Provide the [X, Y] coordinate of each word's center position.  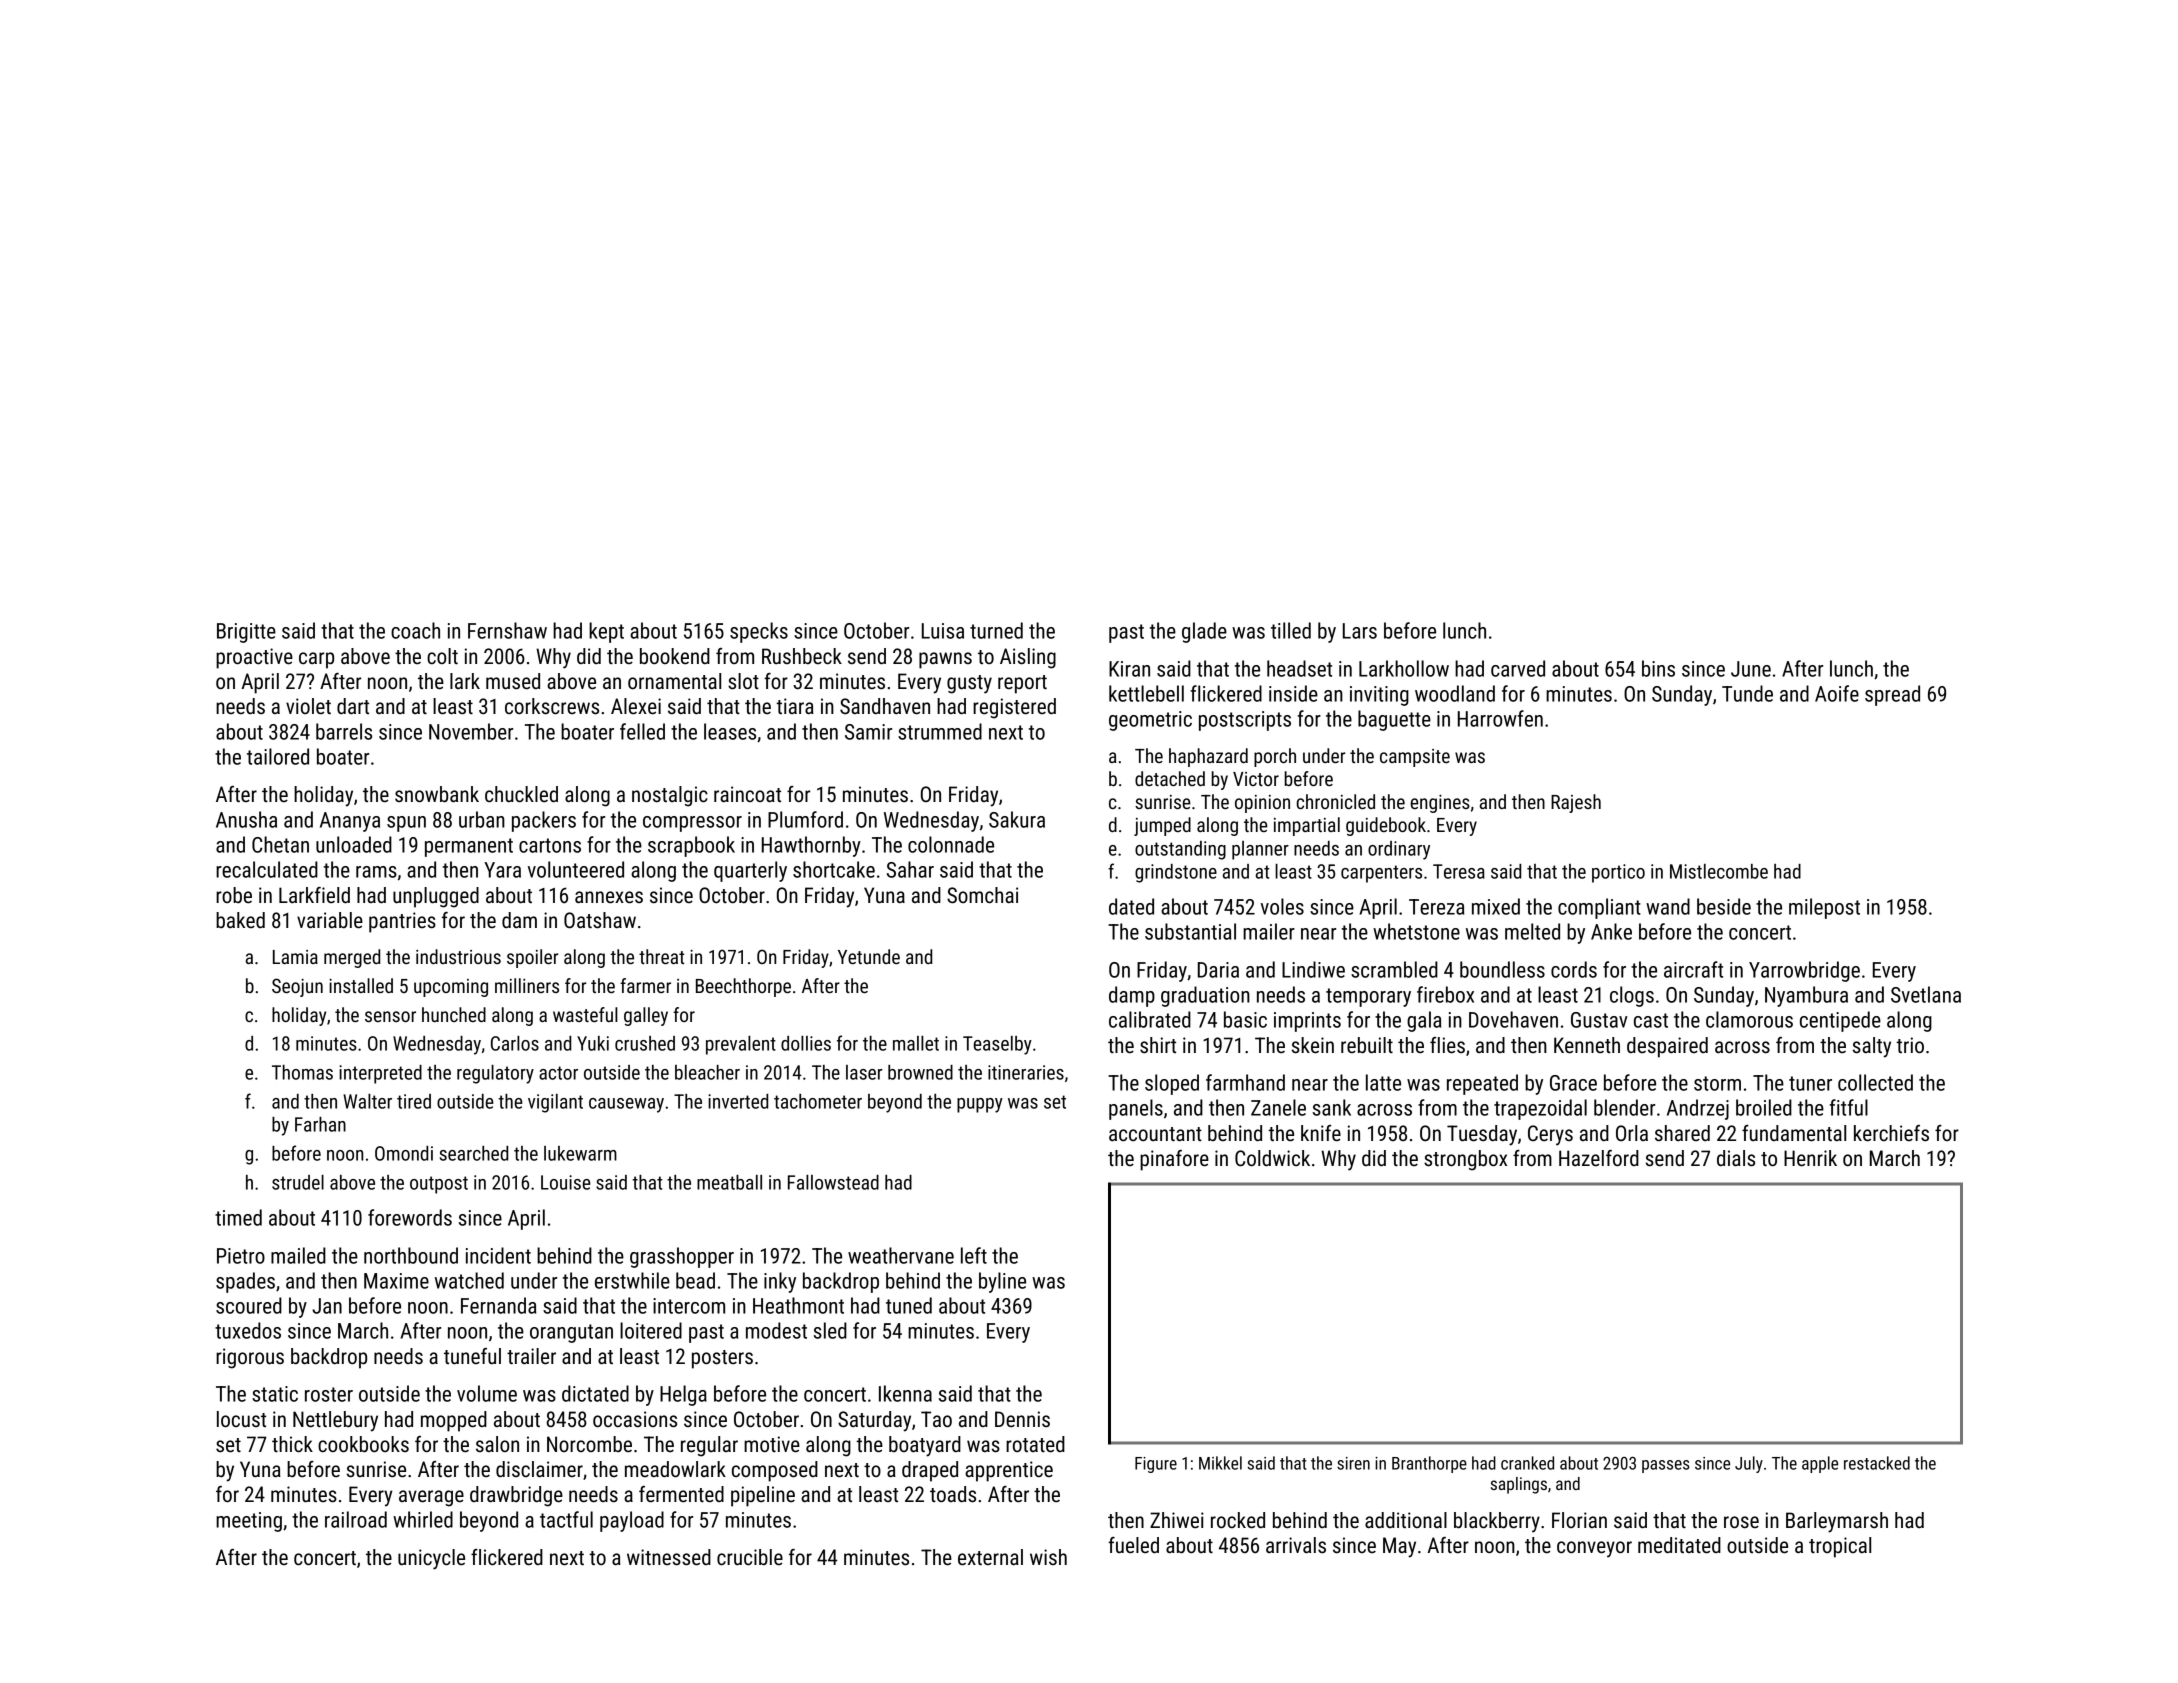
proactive [254, 658]
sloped [1172, 1084]
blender [1624, 1107]
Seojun [297, 987]
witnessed [669, 1557]
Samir [868, 732]
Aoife [1837, 693]
